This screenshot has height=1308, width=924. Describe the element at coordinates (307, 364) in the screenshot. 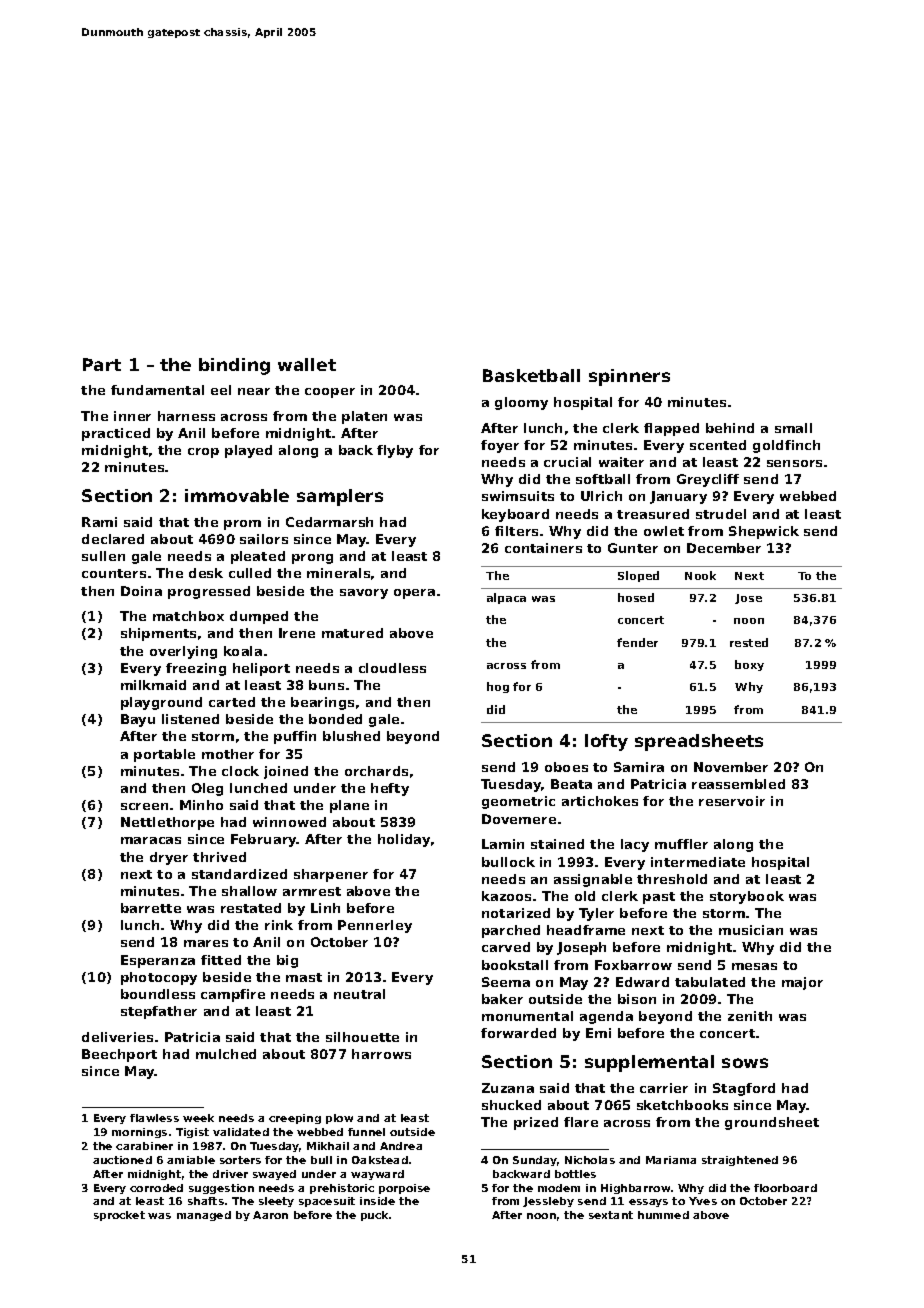

I see `wallet` at that location.
